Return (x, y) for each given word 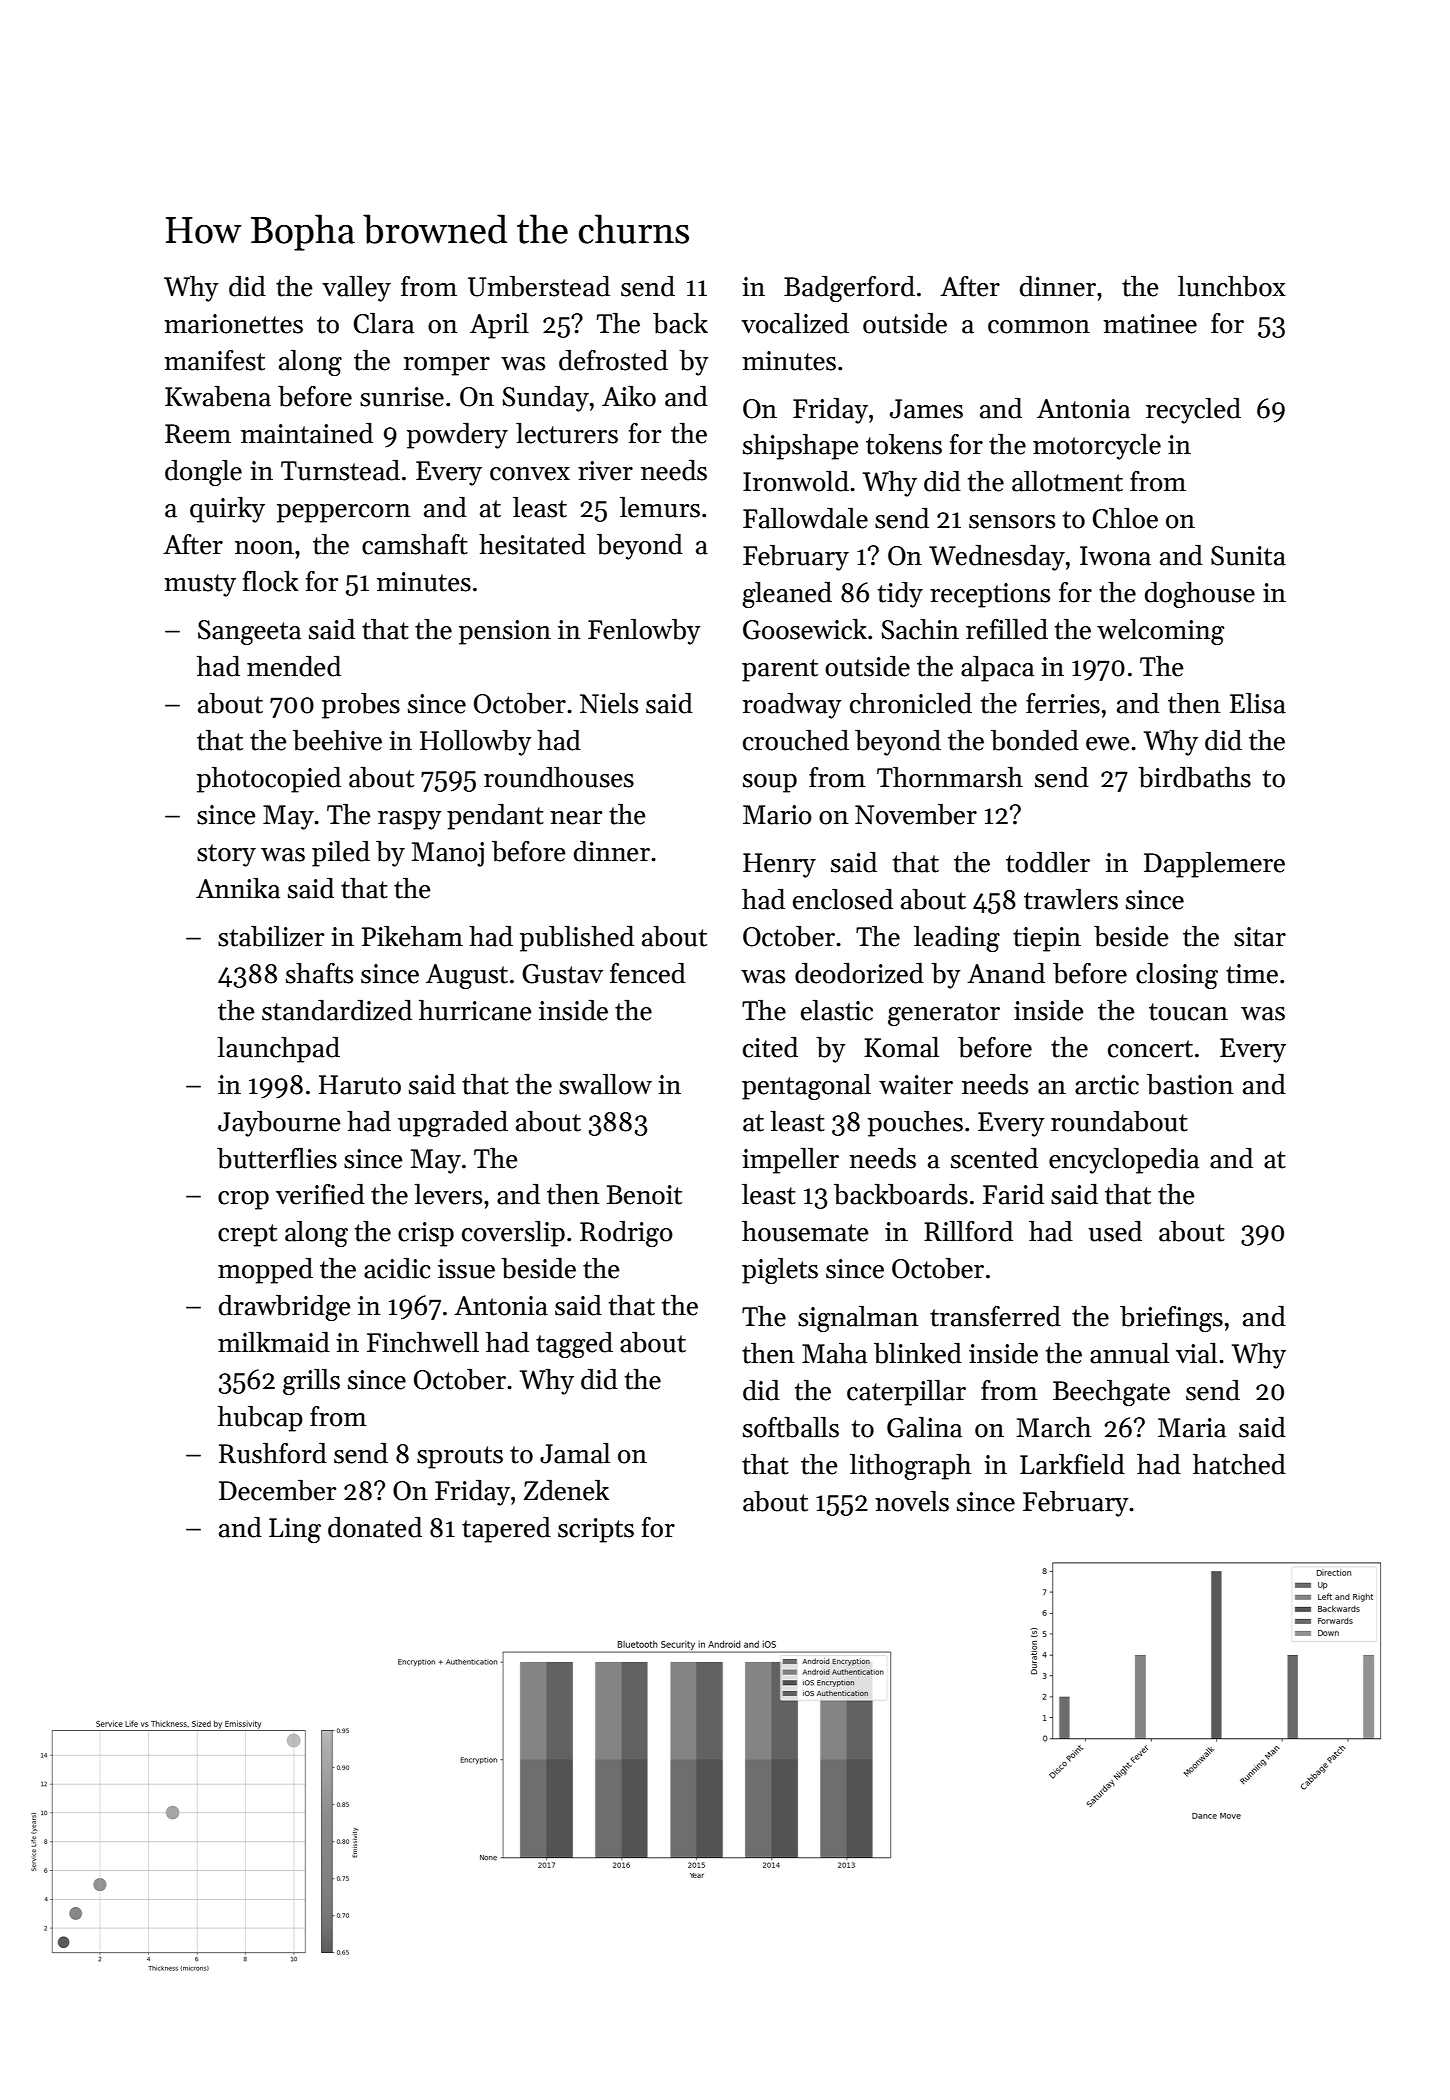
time (1252, 974)
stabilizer (271, 936)
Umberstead (539, 286)
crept (247, 1235)
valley (356, 289)
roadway (792, 706)
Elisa (1258, 703)
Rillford (968, 1231)
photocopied (269, 780)
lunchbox (1232, 286)
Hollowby (476, 743)
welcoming (1160, 632)
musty (200, 585)
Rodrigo (626, 1234)
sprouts (460, 1457)
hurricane (475, 1010)
